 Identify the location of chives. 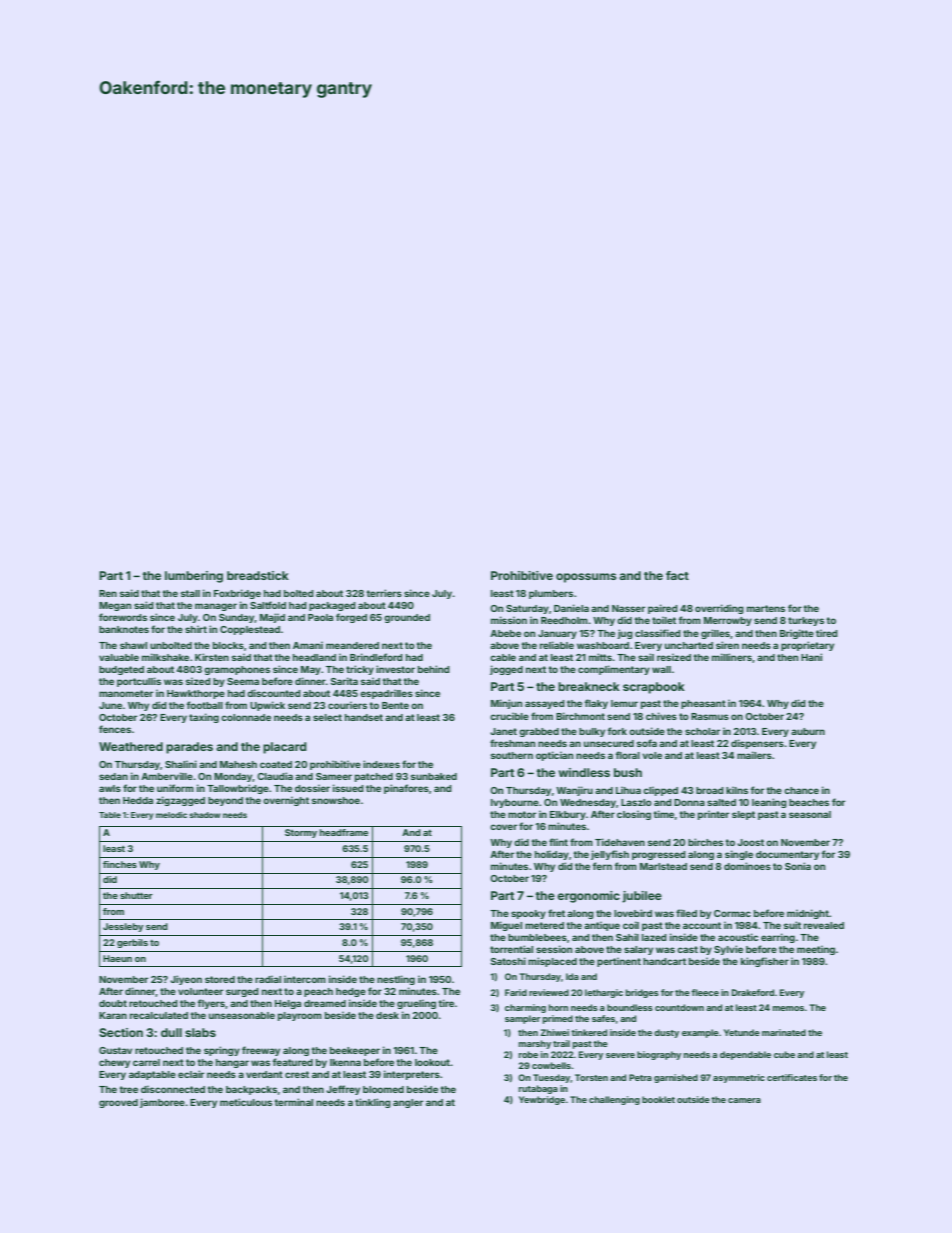
(661, 716).
